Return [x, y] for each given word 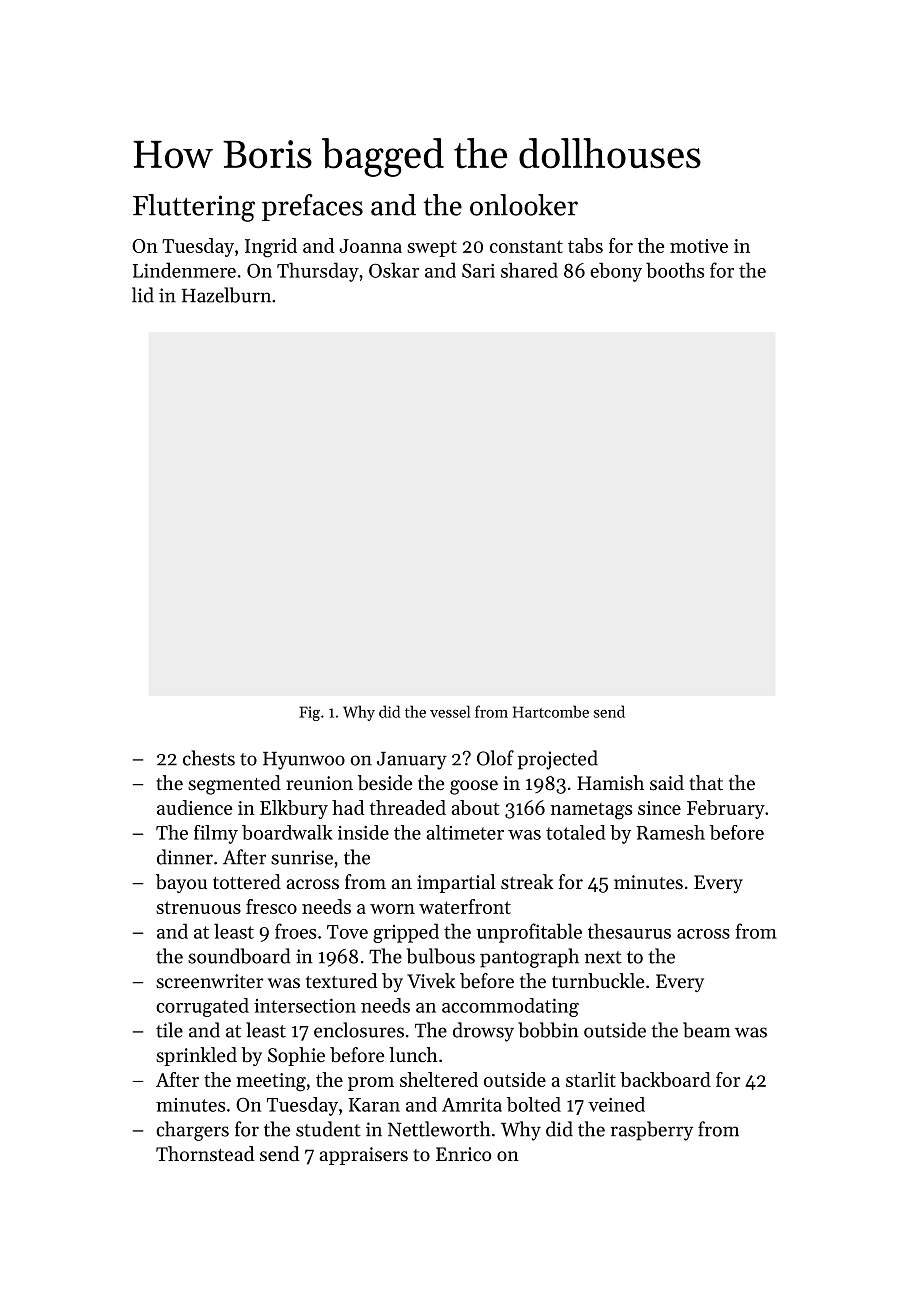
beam [706, 1030]
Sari [478, 270]
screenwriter [209, 981]
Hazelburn [226, 295]
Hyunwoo [304, 761]
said [667, 782]
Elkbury [294, 809]
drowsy [483, 1032]
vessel [450, 711]
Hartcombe [551, 711]
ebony [616, 272]
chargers [192, 1131]
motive [699, 246]
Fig [309, 713]
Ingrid [271, 248]
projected [558, 760]
